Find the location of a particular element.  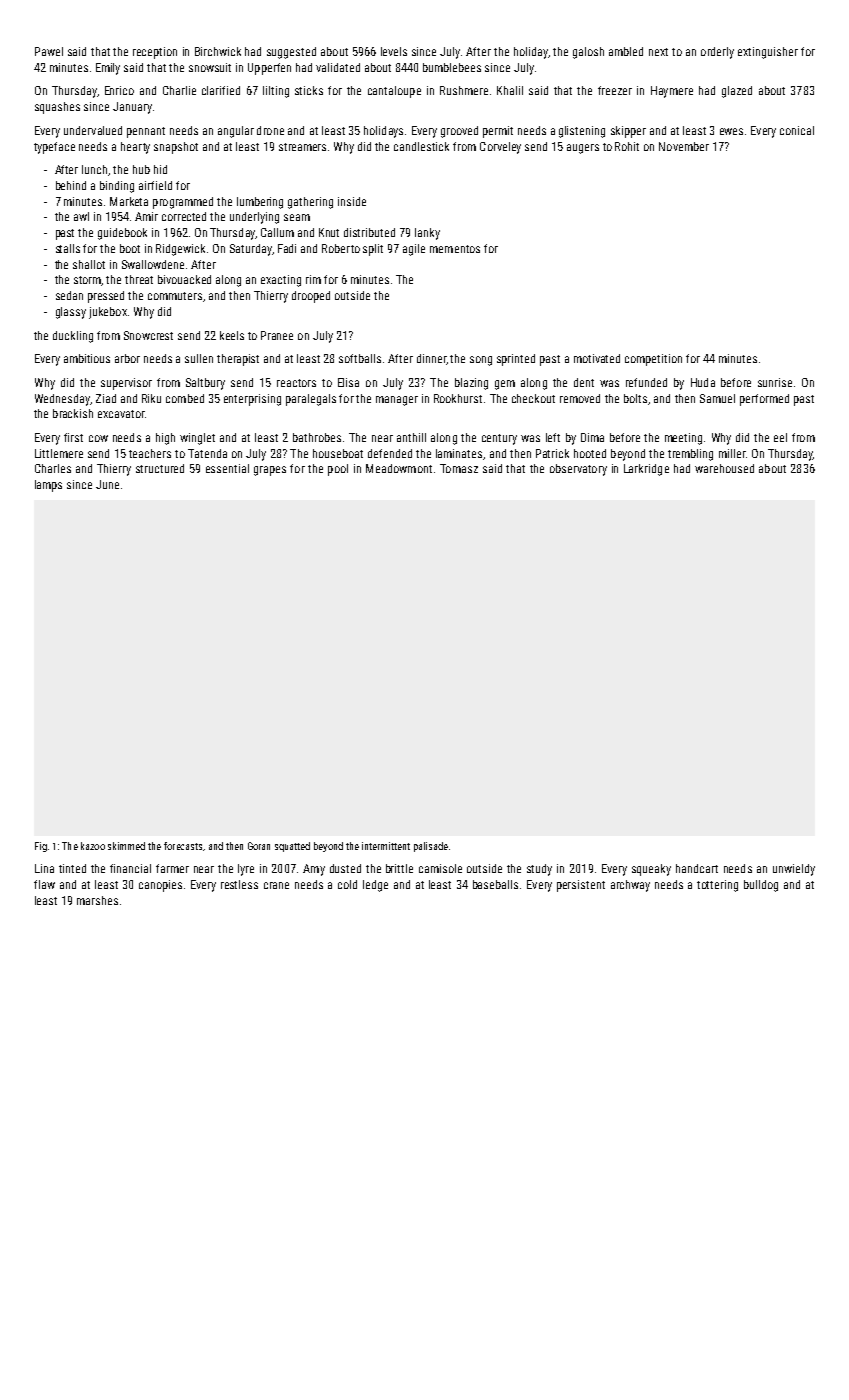

Corveley is located at coordinates (500, 148).
